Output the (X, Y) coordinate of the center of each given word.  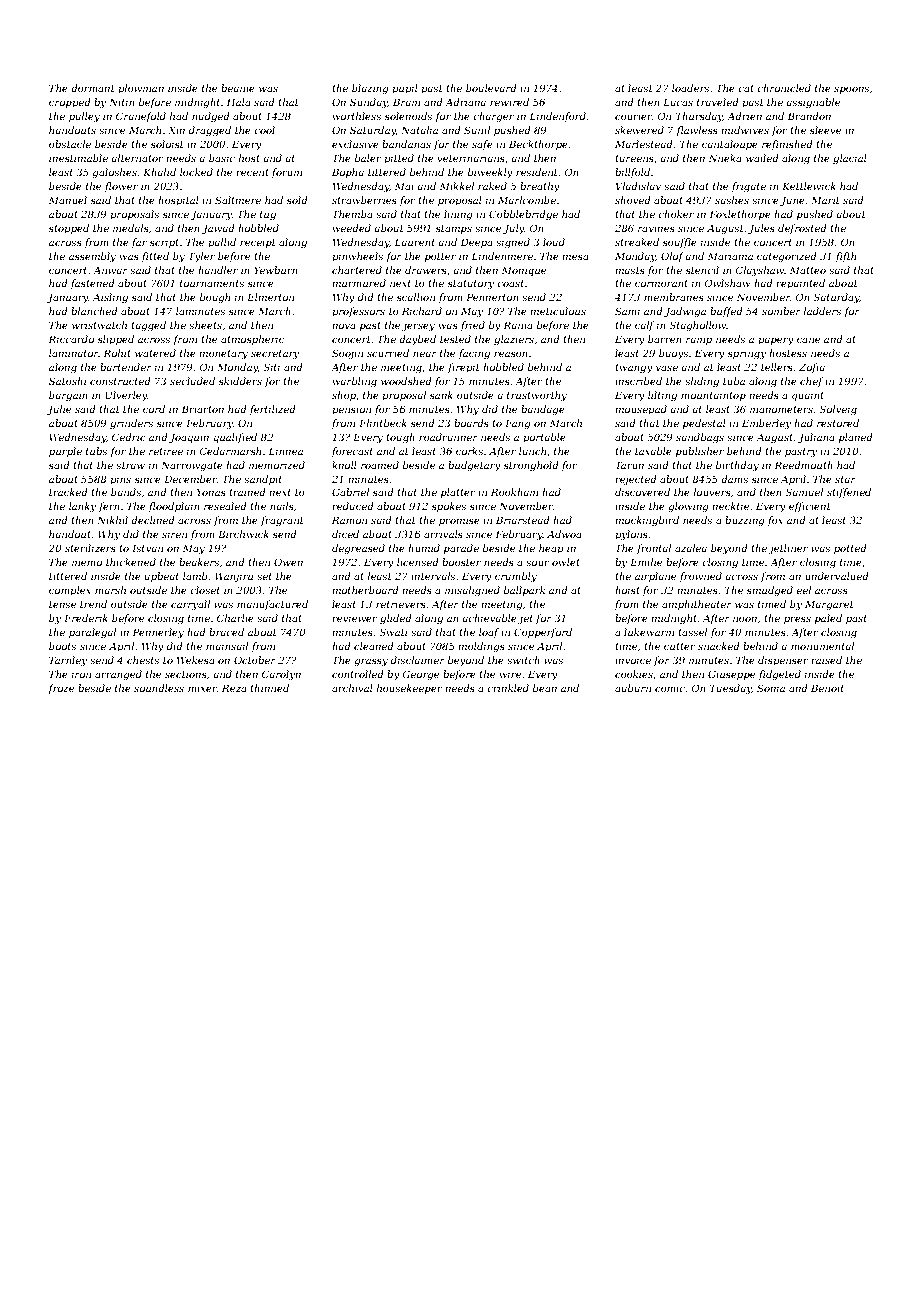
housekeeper (410, 689)
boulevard (491, 88)
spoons (851, 90)
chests (143, 660)
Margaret (829, 605)
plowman (141, 89)
